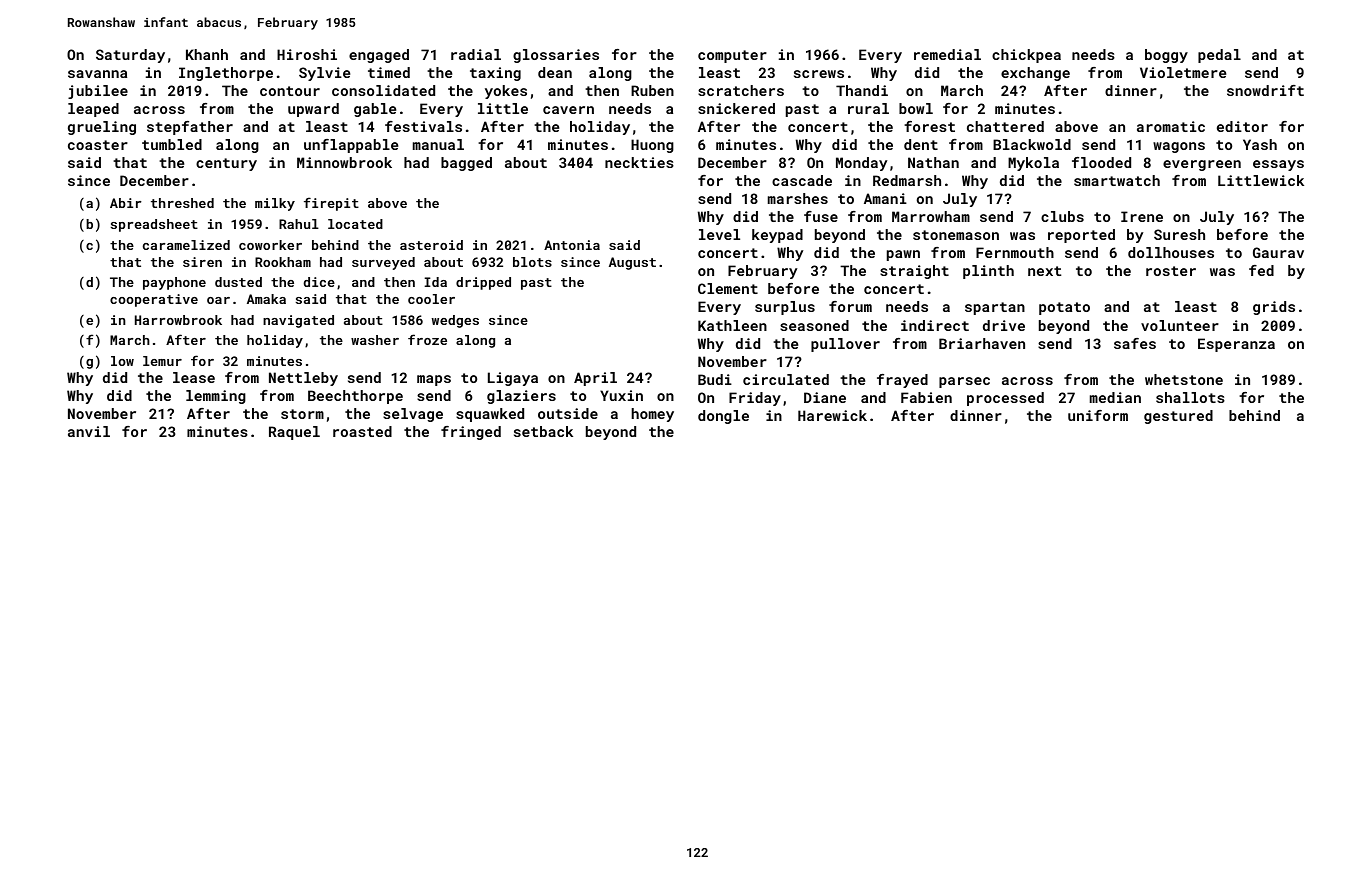 This screenshot has width=1372, height=887. I want to click on computer, so click(732, 56).
